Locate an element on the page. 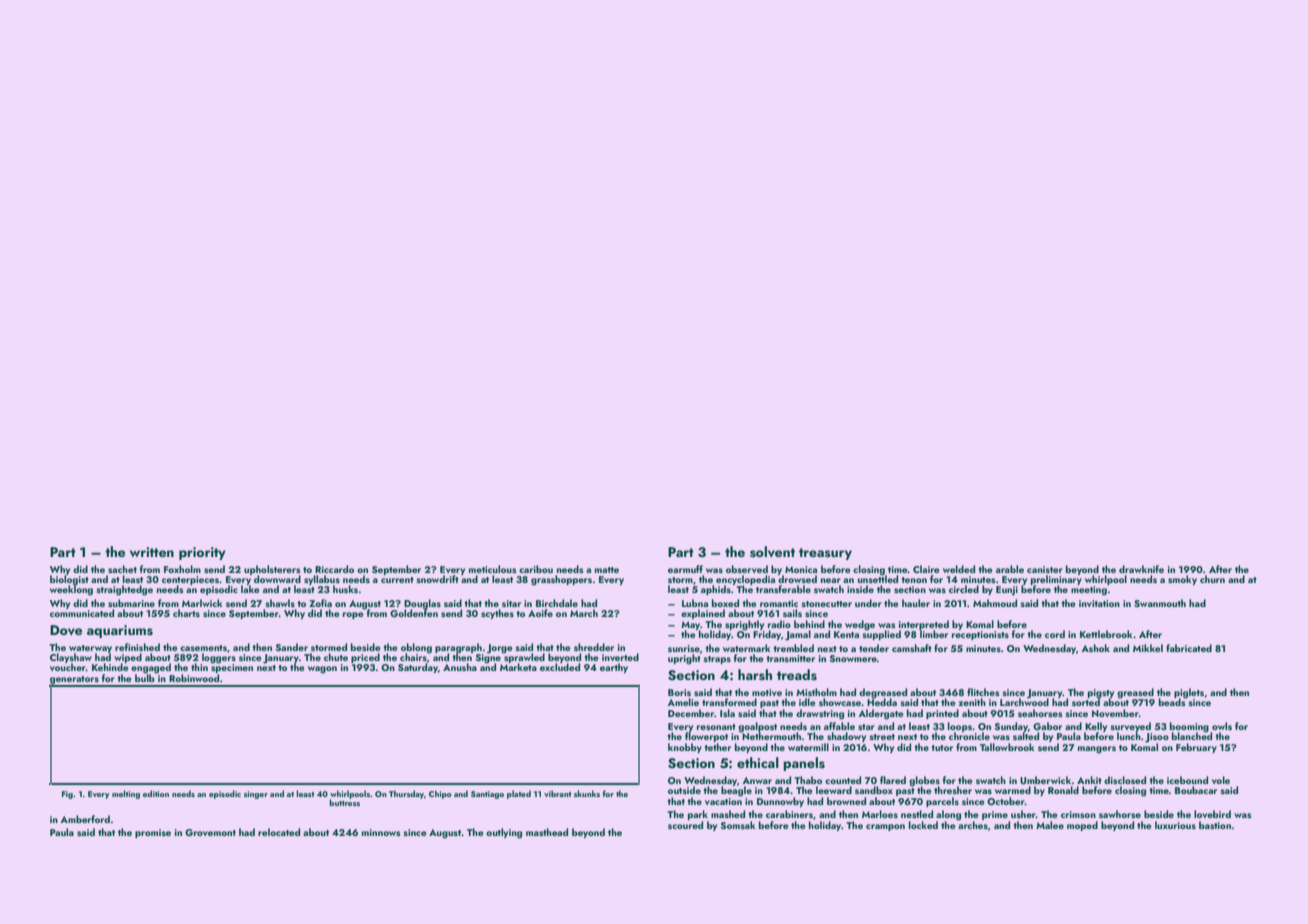 This page has width=1308, height=924. Riccardo is located at coordinates (334, 569).
